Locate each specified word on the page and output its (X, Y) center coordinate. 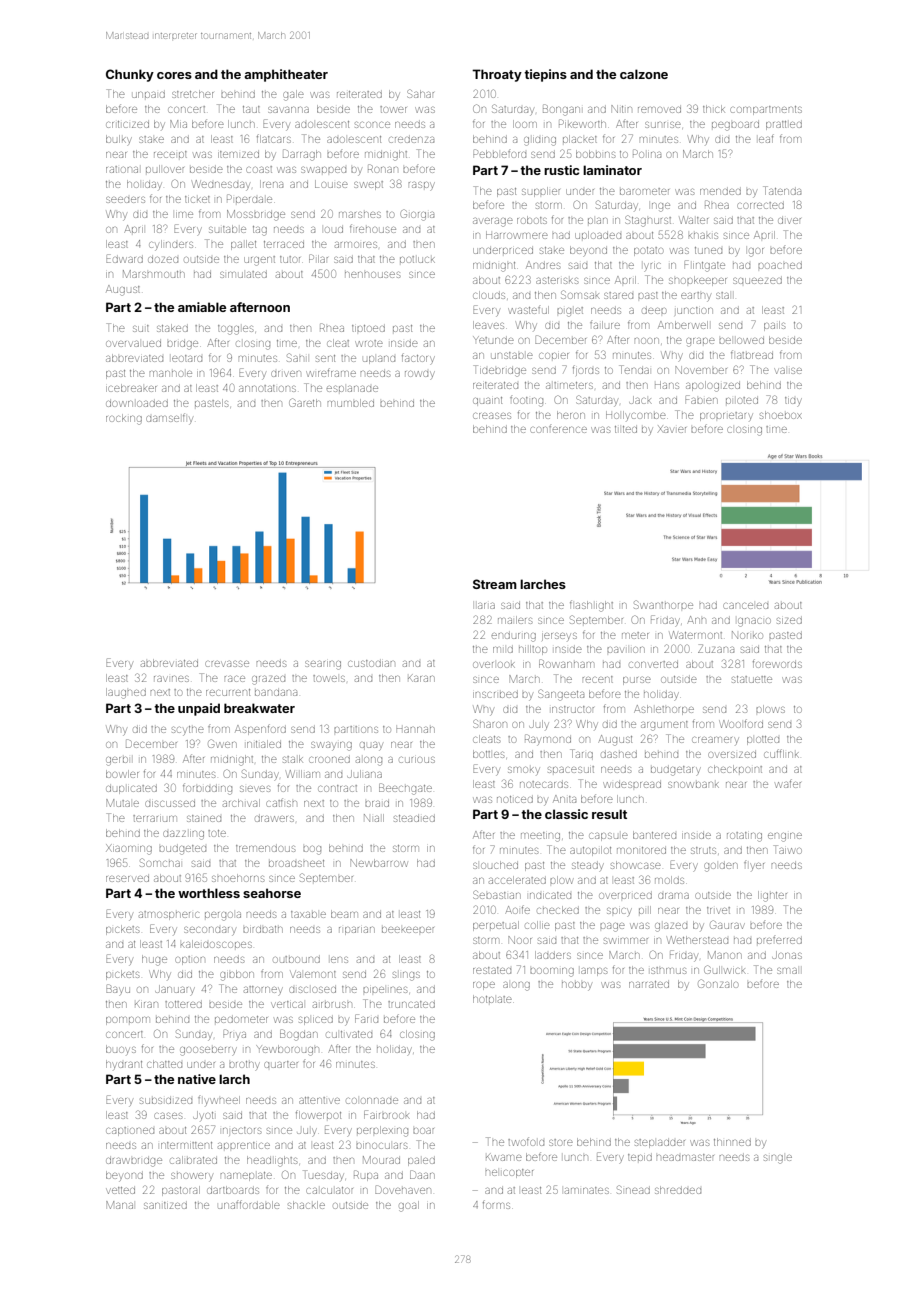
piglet (570, 312)
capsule (608, 837)
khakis (703, 236)
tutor (290, 259)
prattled (784, 125)
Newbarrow (379, 863)
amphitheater (286, 75)
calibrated (193, 1160)
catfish (281, 802)
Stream (495, 584)
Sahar (420, 93)
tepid (640, 1157)
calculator (329, 1190)
